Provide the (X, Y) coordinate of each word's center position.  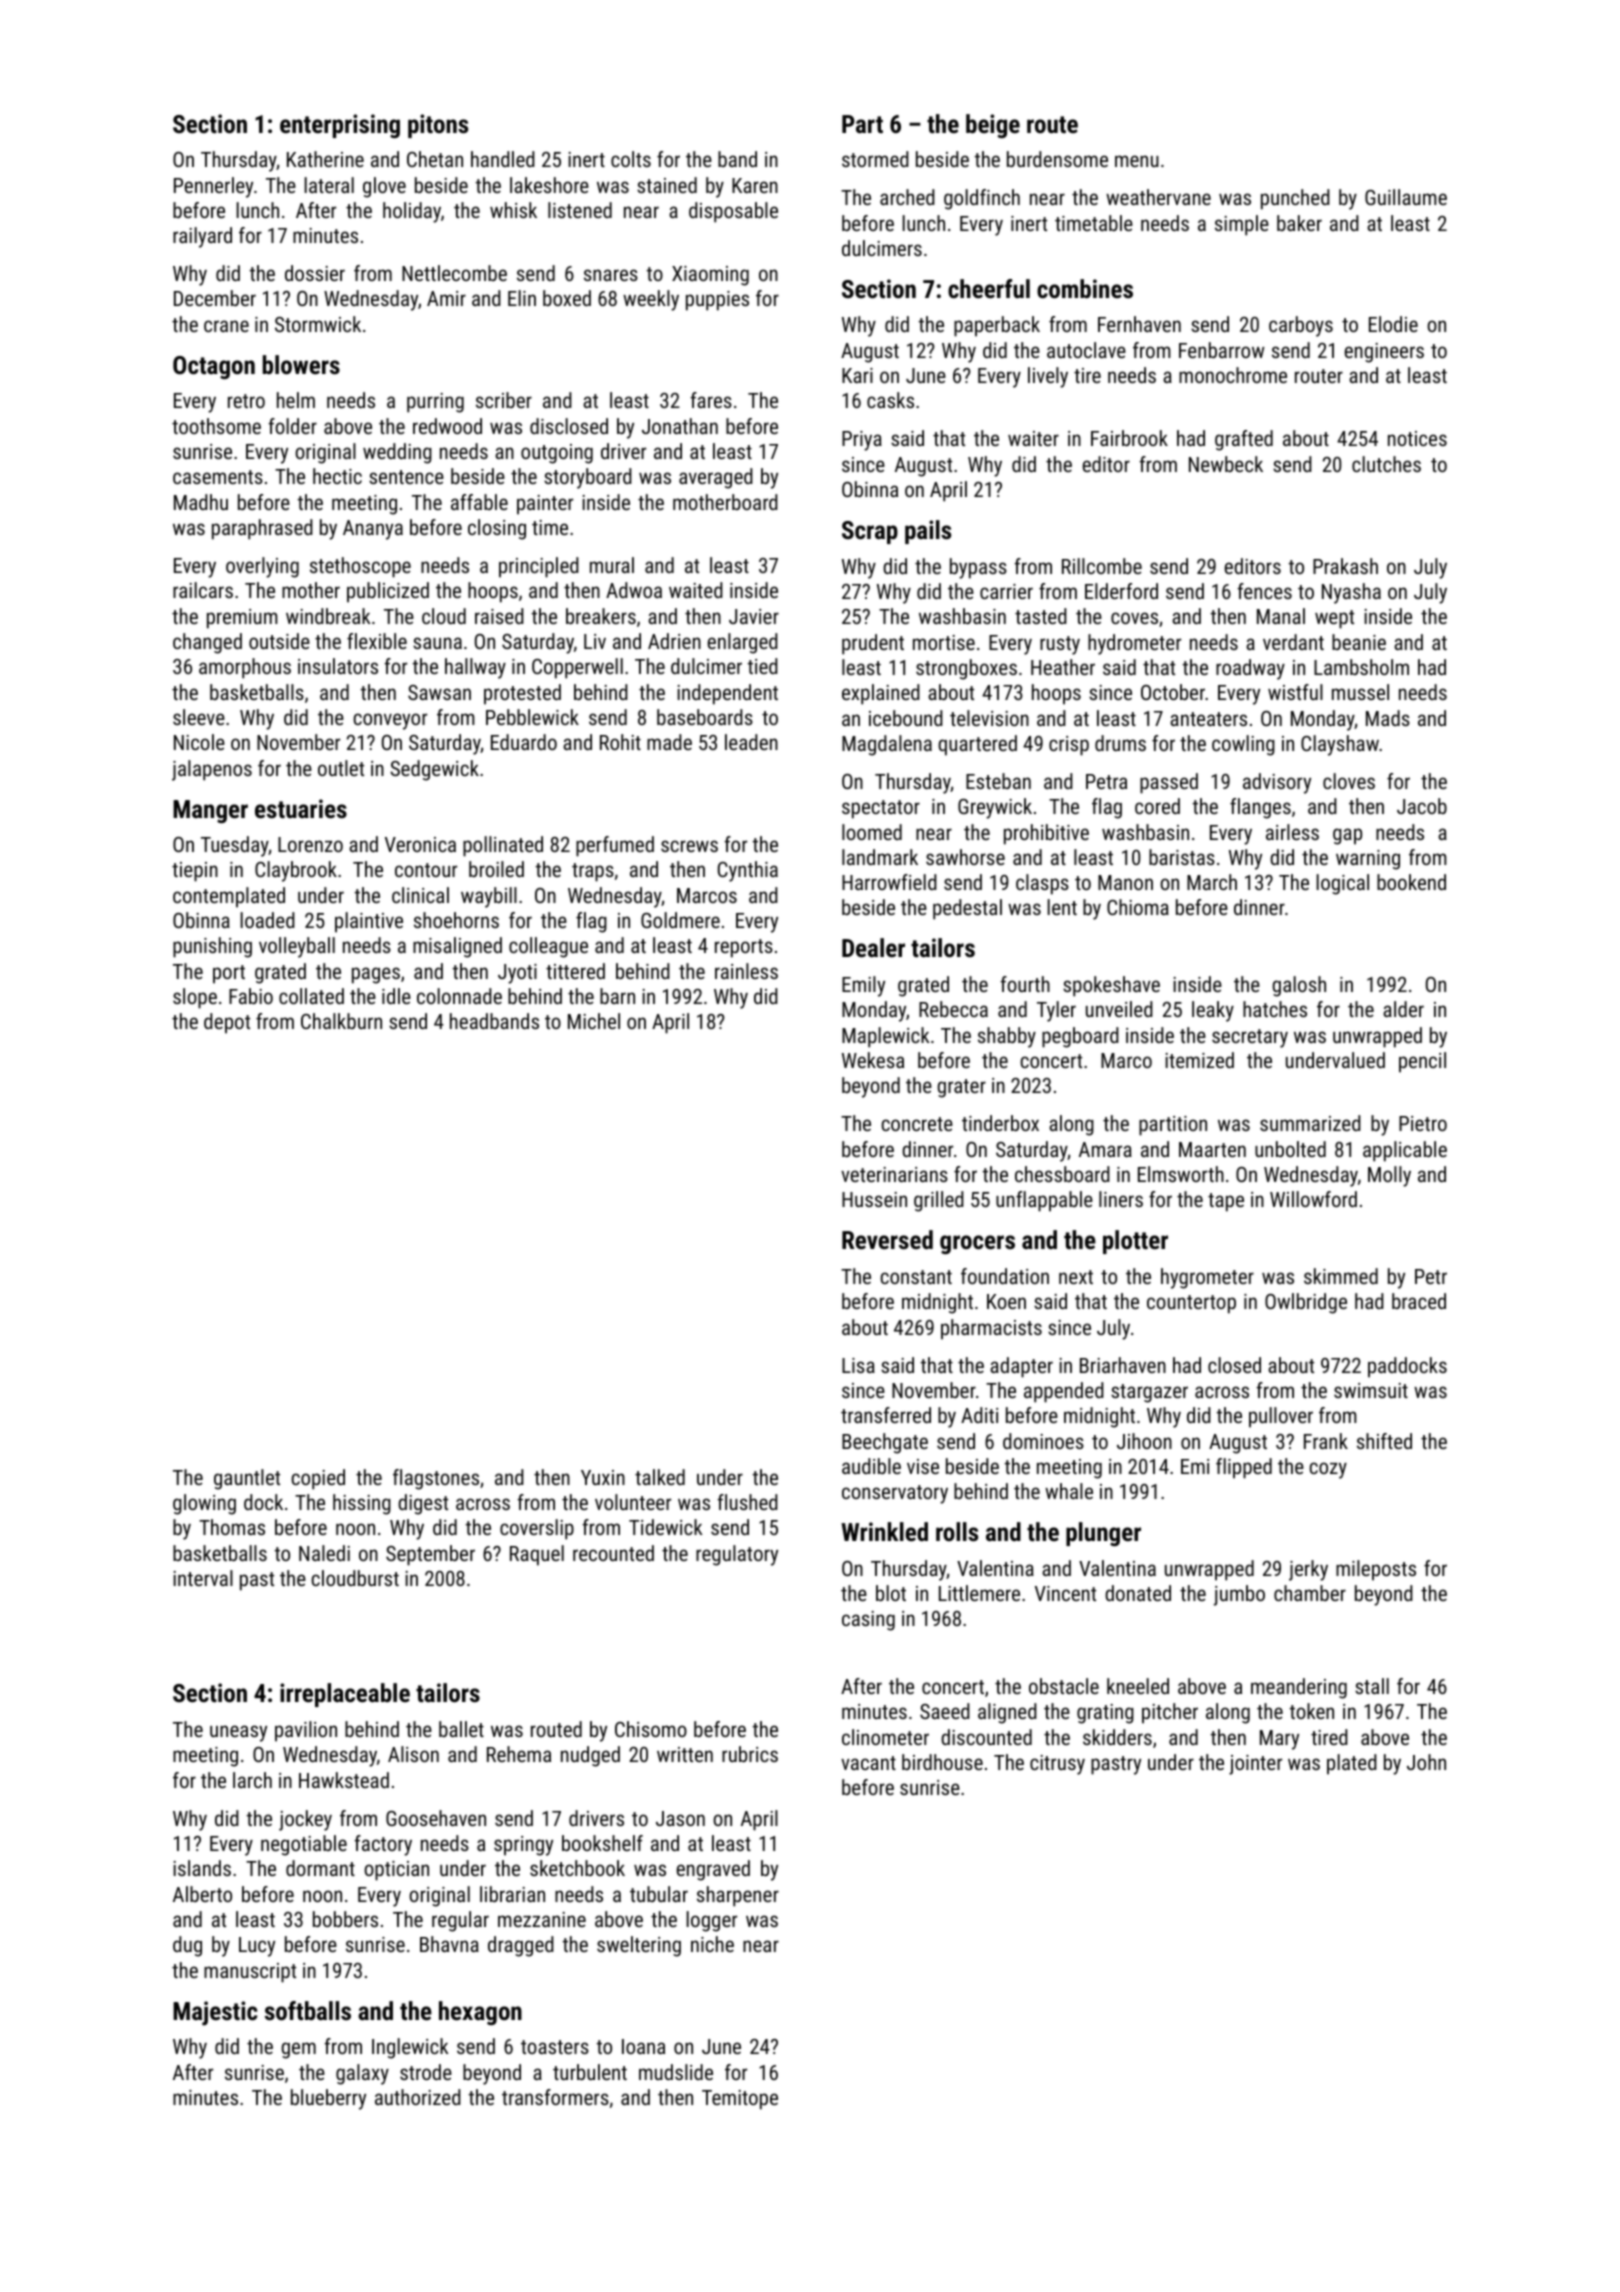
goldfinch (982, 199)
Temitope (740, 2100)
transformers (555, 2097)
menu (1137, 161)
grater (961, 1088)
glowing (204, 1504)
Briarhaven (1123, 1365)
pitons (438, 126)
